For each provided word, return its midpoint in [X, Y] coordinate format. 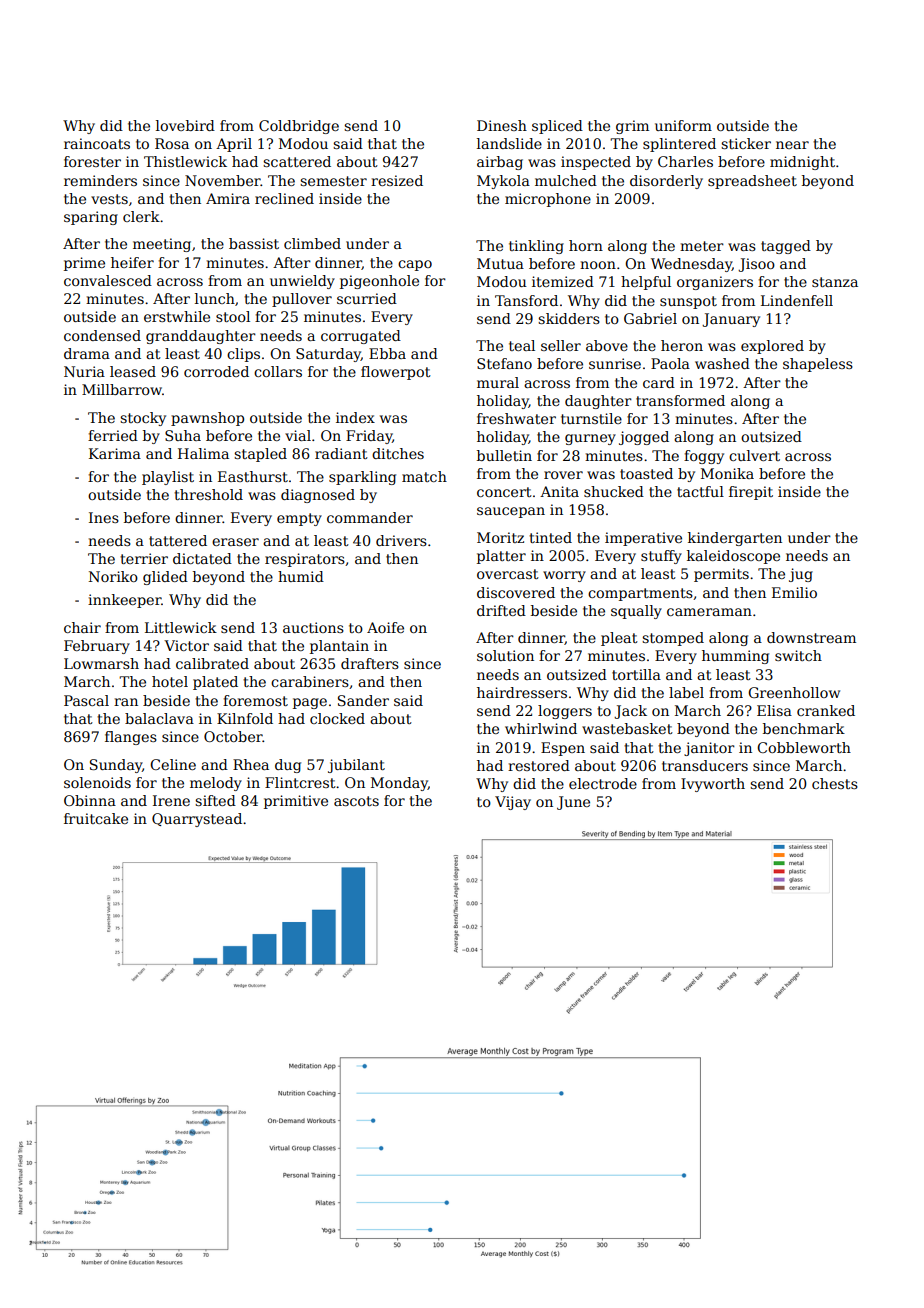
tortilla [636, 674]
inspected [596, 163]
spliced [557, 127]
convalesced [108, 280]
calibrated [212, 663]
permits [721, 575]
